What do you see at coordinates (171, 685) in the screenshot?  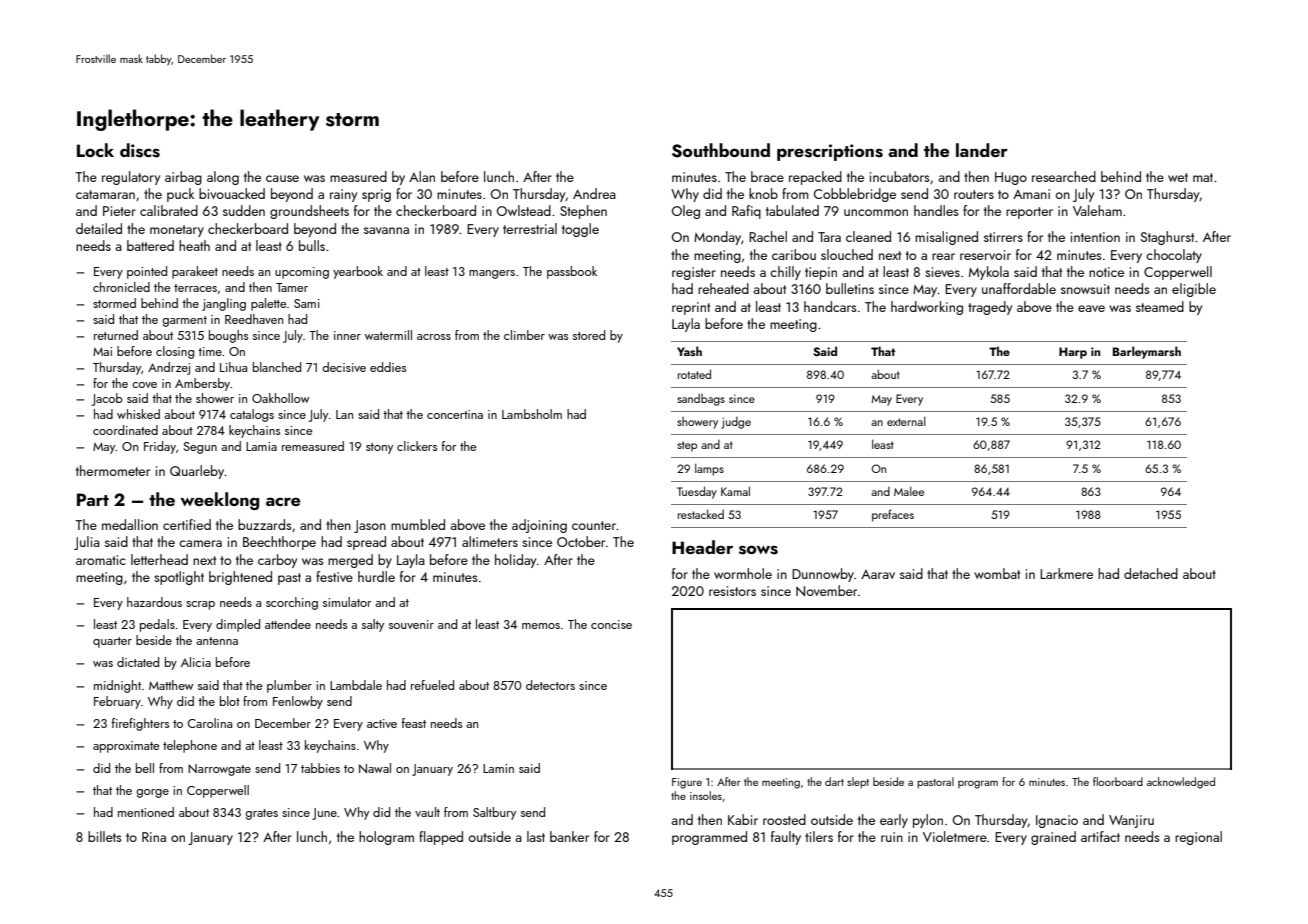 I see `Matthew` at bounding box center [171, 685].
